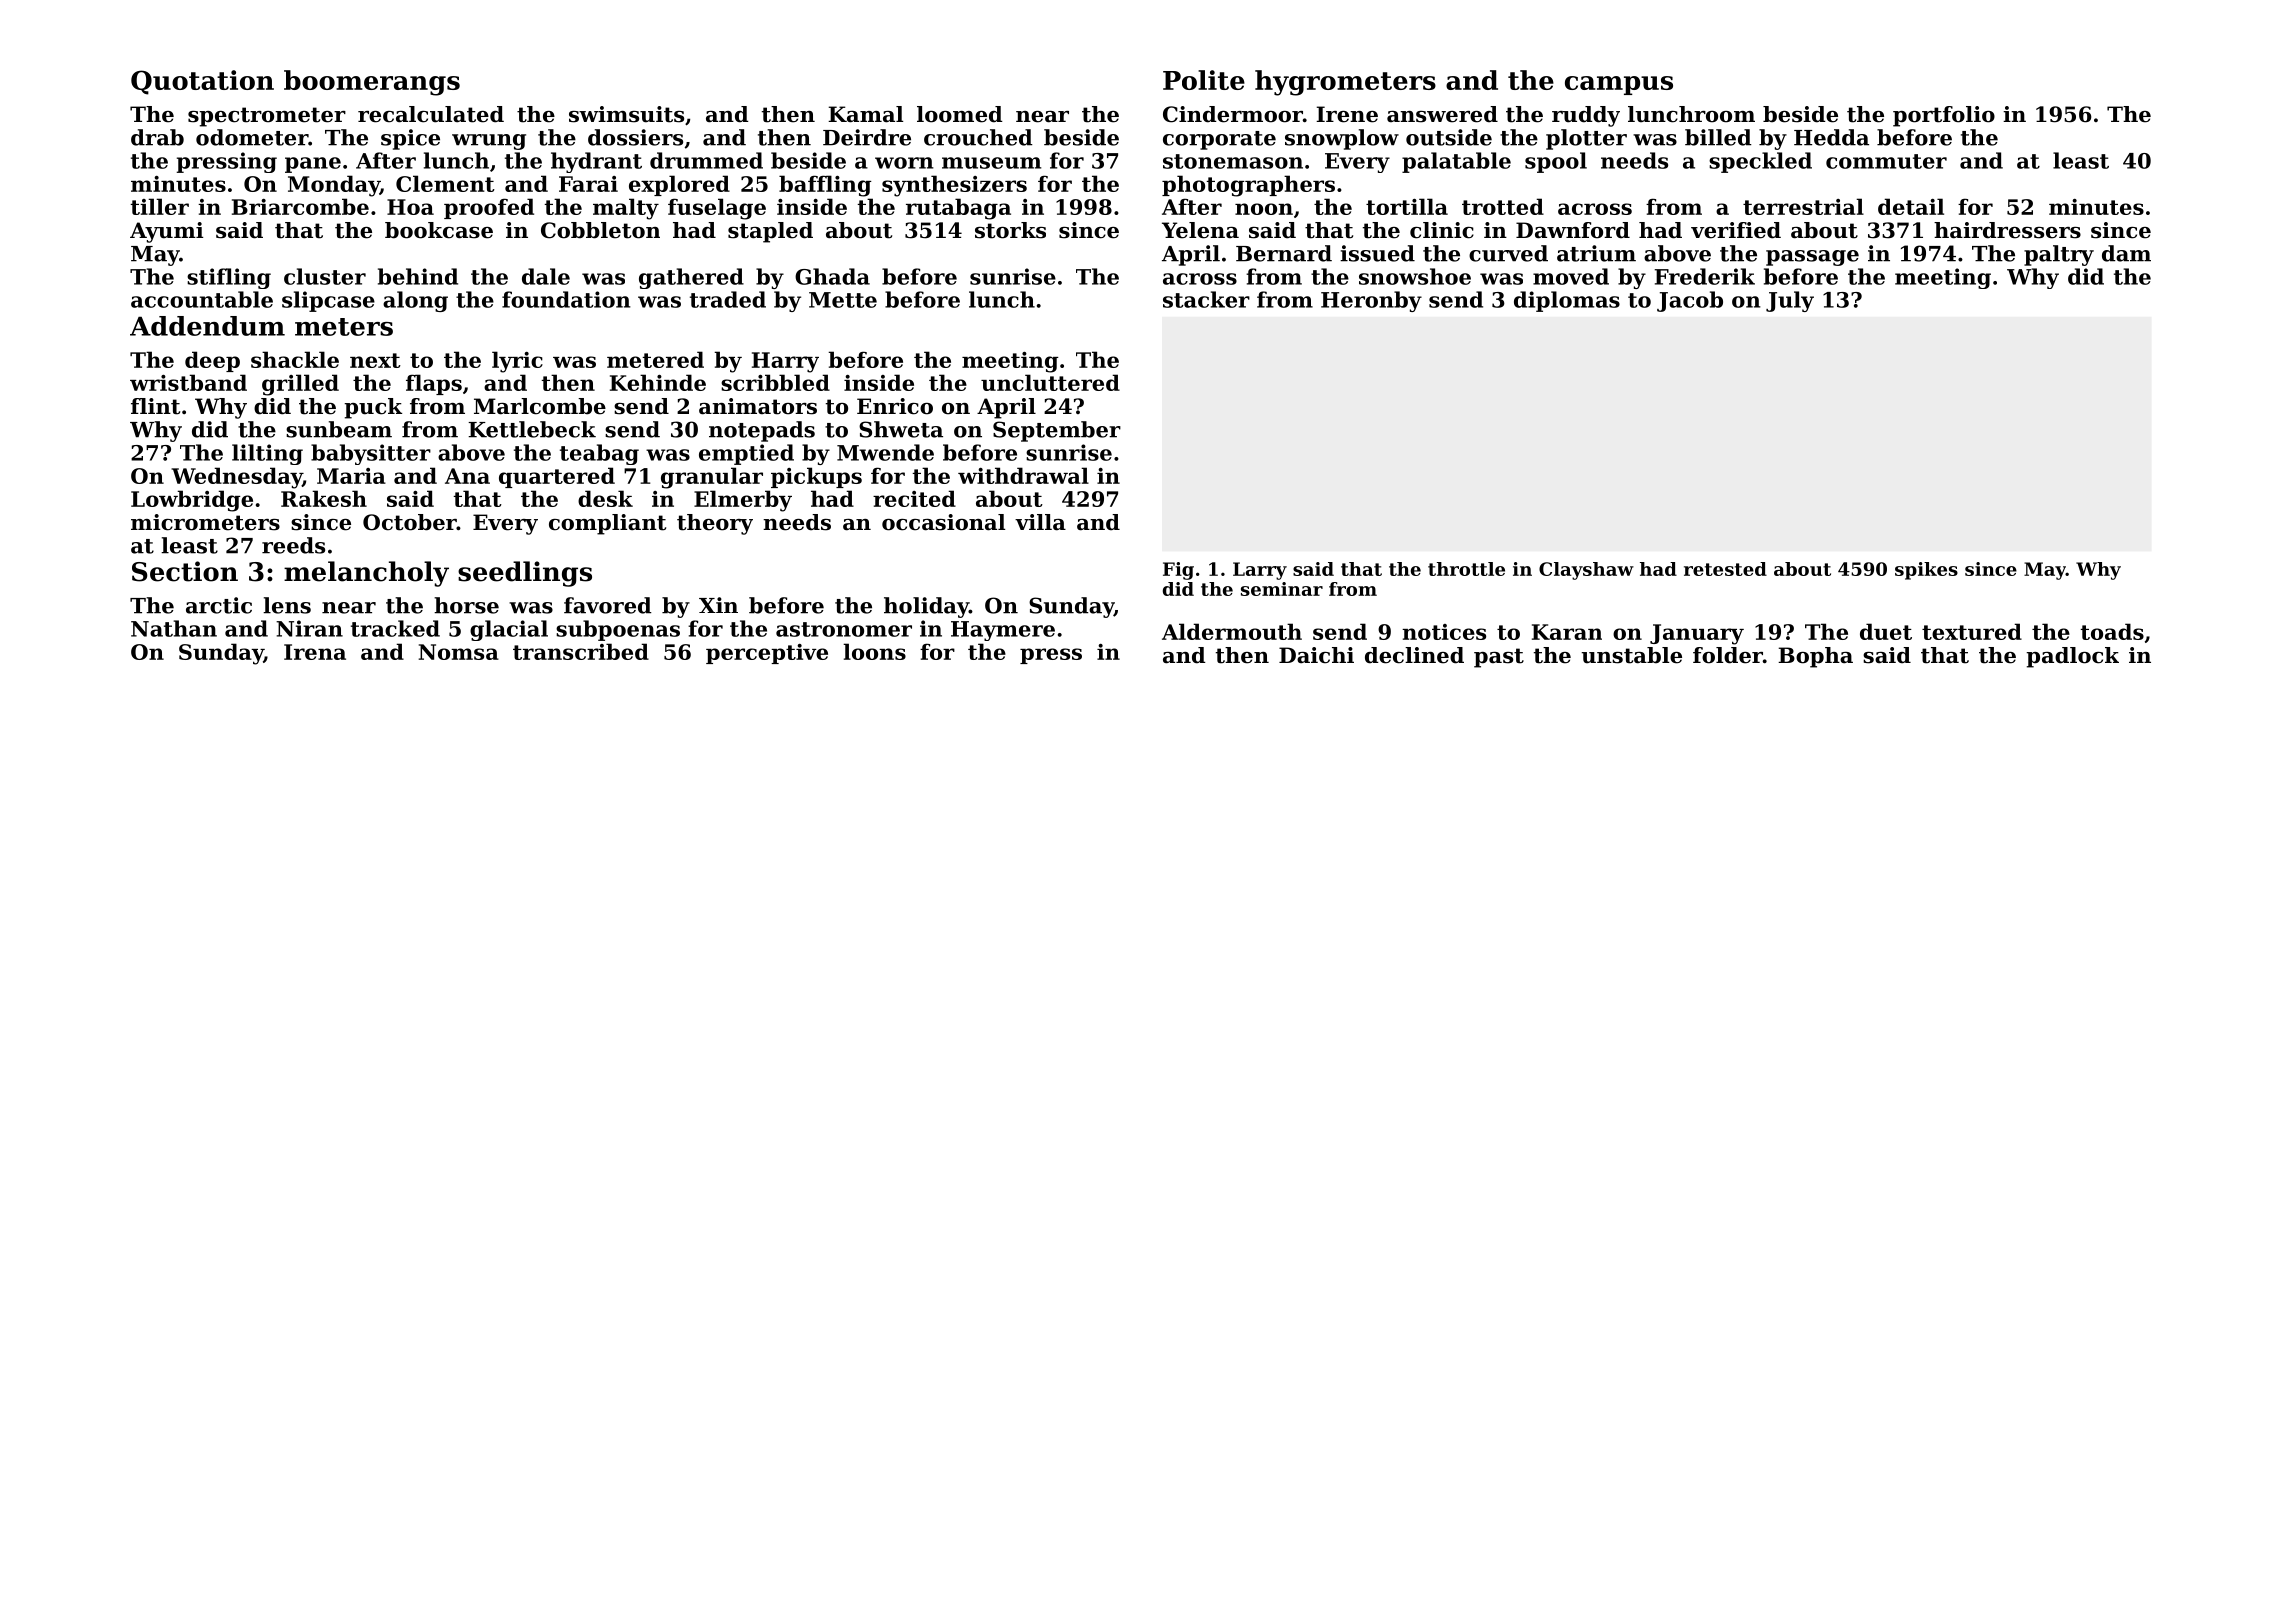 The height and width of the document is (1614, 2282). Describe the element at coordinates (885, 452) in the document. I see `Mwende` at that location.
